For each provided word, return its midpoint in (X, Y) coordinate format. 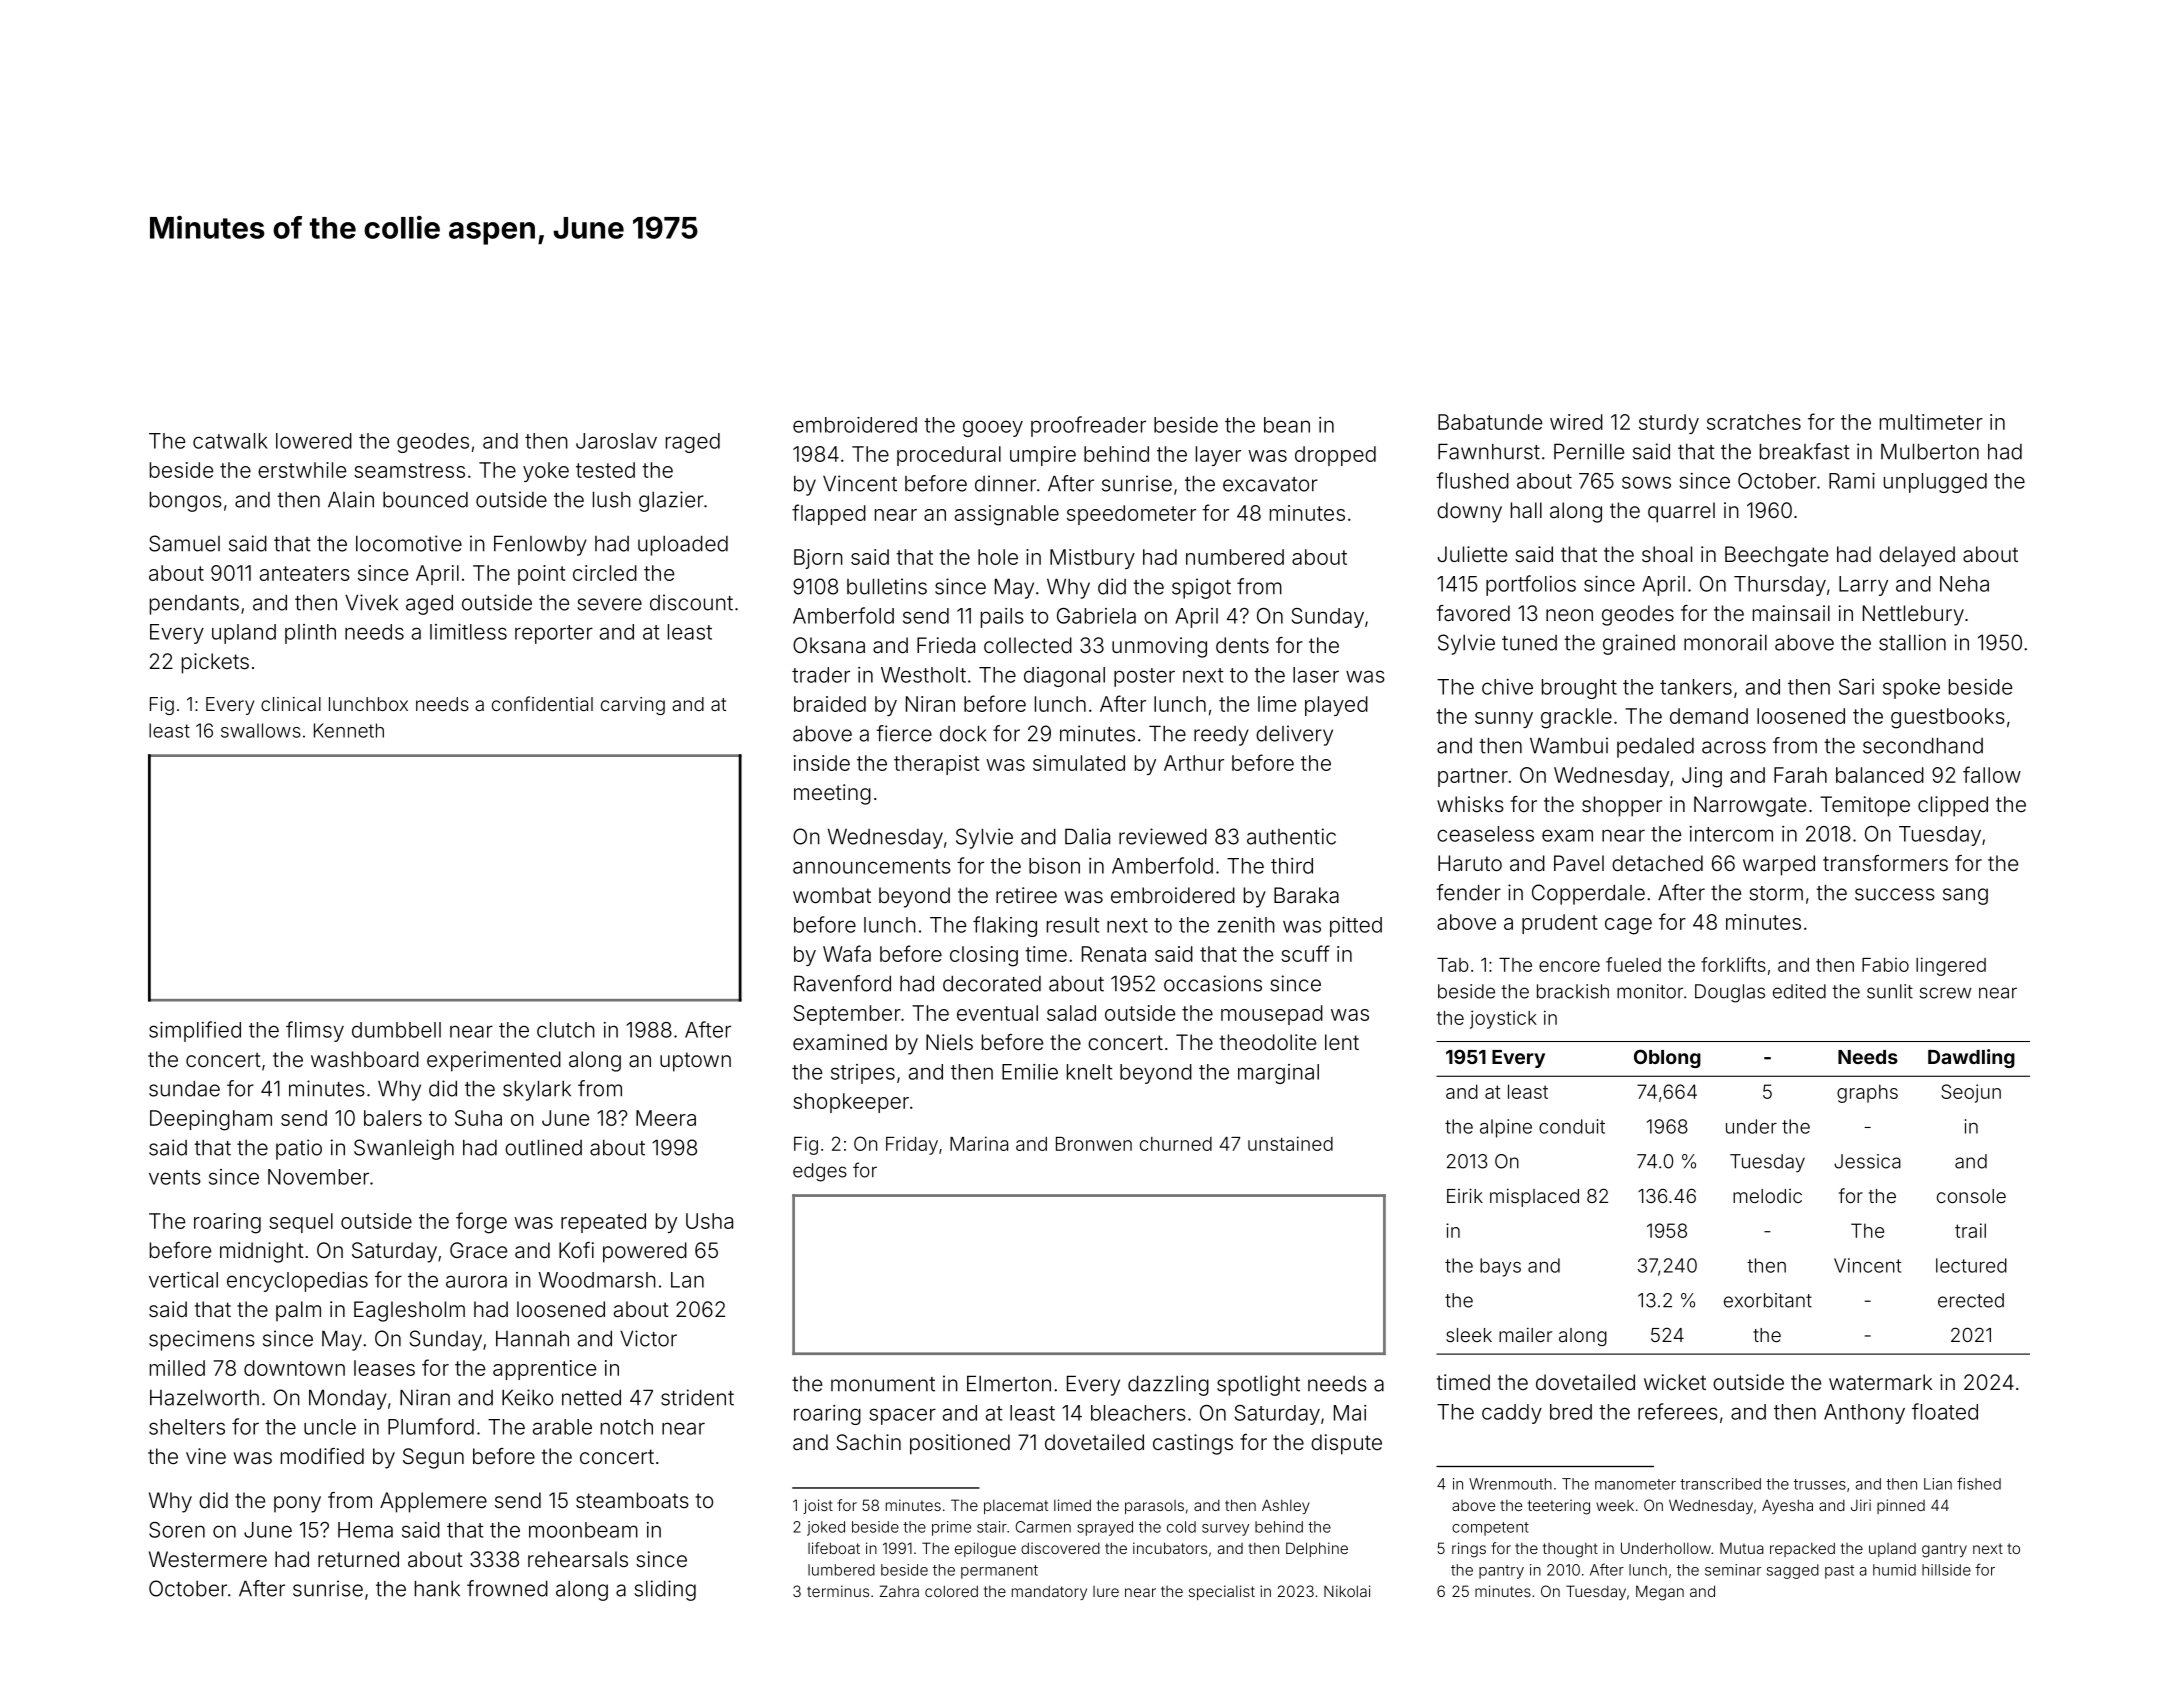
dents (1242, 645)
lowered (314, 441)
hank (437, 1588)
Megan (1660, 1593)
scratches (1754, 422)
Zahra (899, 1591)
